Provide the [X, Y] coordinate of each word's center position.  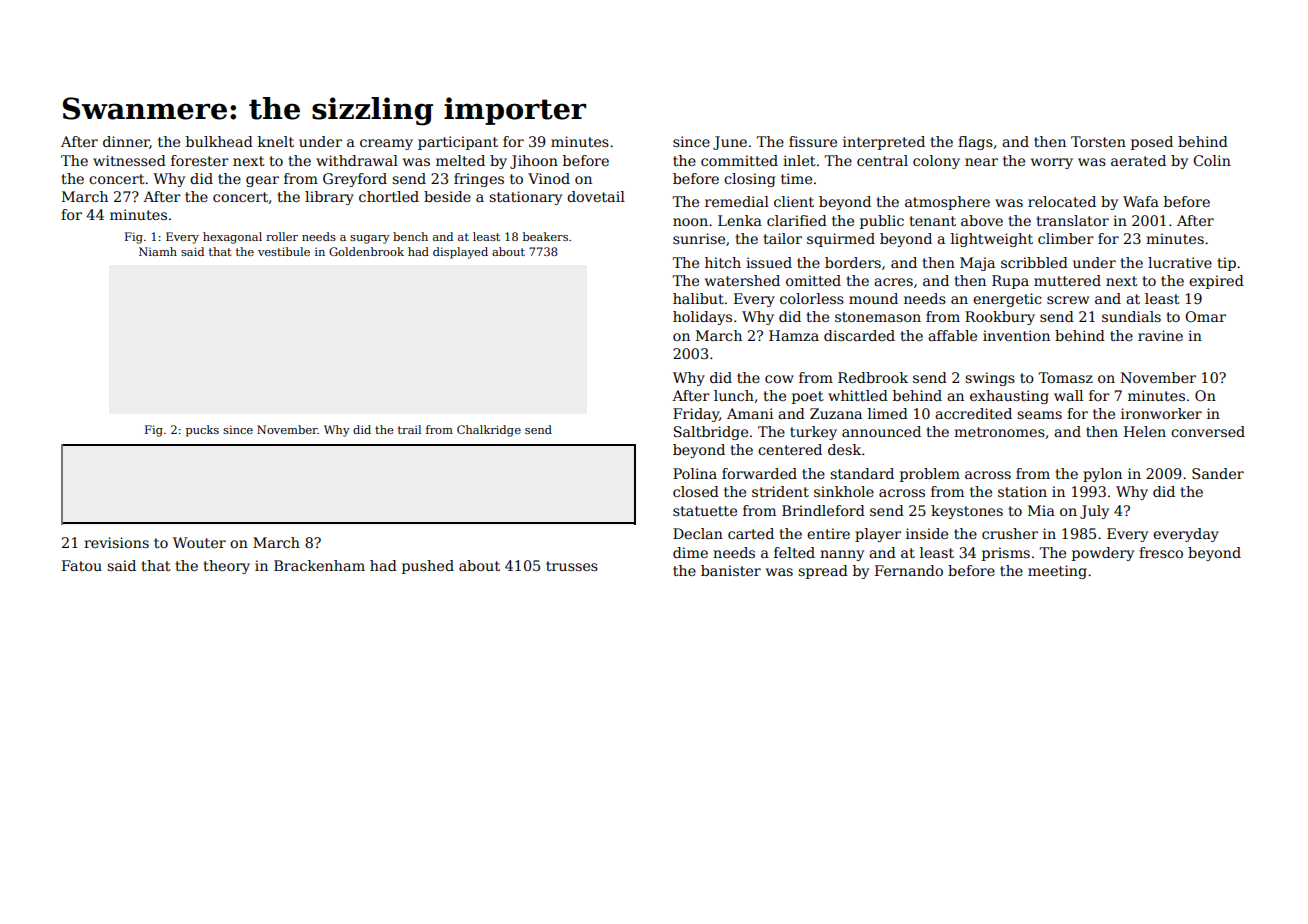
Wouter [199, 542]
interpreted [884, 143]
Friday [696, 415]
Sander [1218, 473]
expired [1216, 282]
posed [1152, 143]
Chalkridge [489, 431]
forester [200, 160]
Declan [698, 533]
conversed [1208, 431]
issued [769, 262]
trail [409, 429]
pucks [202, 431]
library [329, 198]
